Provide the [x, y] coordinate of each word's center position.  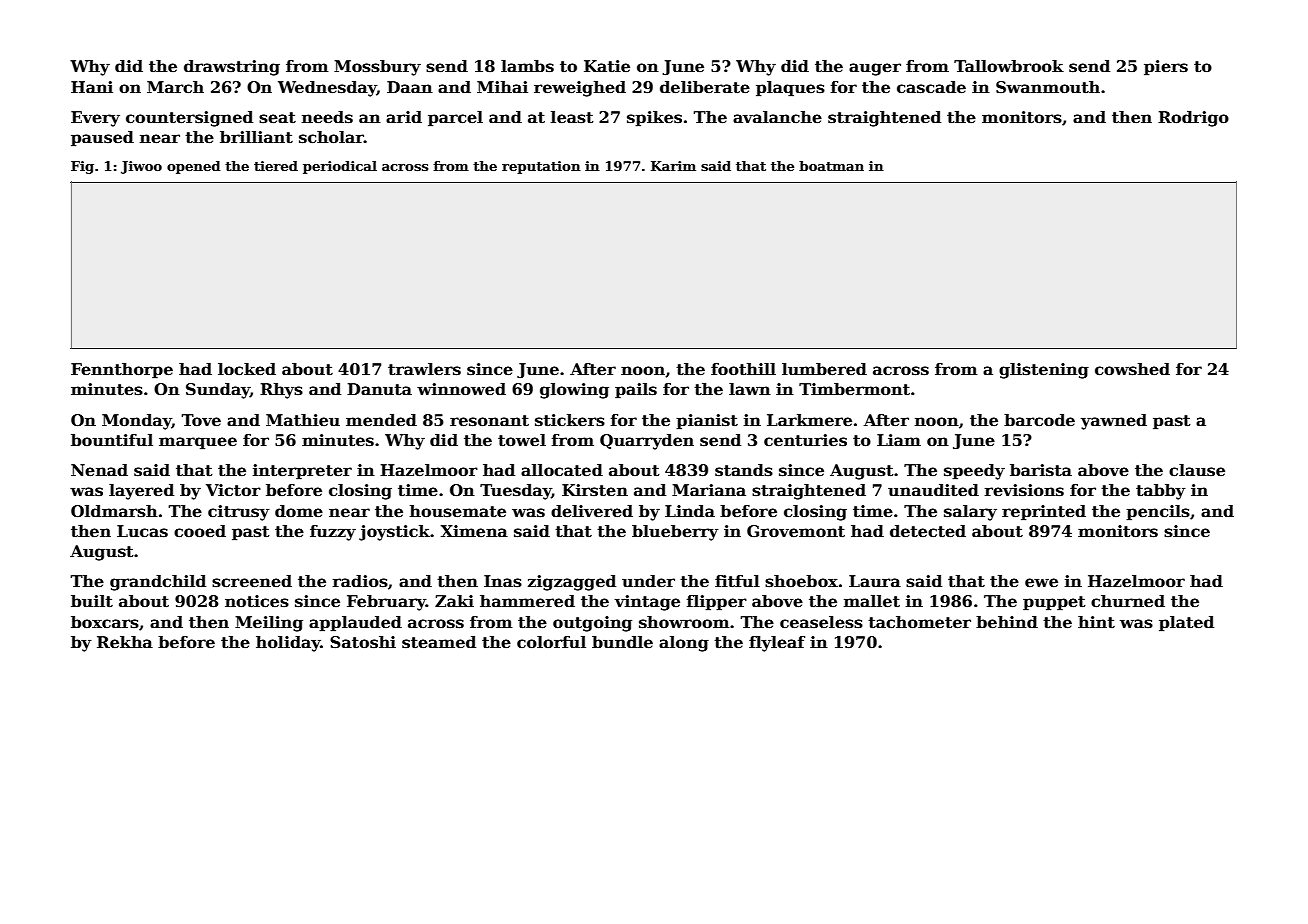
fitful [737, 581]
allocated [562, 470]
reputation [541, 167]
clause [1197, 470]
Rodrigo [1193, 119]
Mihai [502, 87]
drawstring [232, 68]
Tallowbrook [1009, 66]
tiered [276, 166]
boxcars [105, 622]
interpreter [302, 472]
